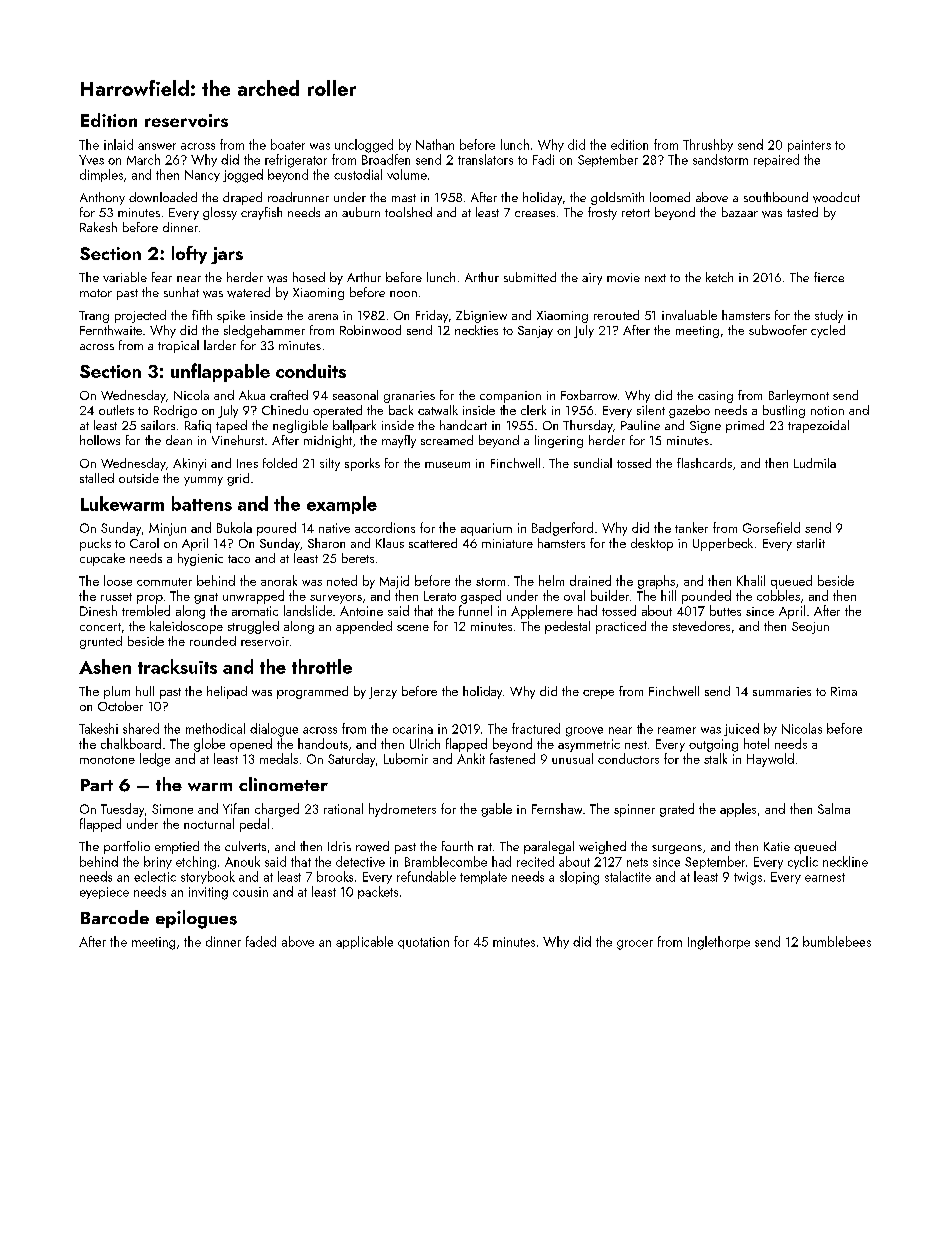 The width and height of the screenshot is (952, 1233). Describe the element at coordinates (118, 144) in the screenshot. I see `inlaid` at that location.
